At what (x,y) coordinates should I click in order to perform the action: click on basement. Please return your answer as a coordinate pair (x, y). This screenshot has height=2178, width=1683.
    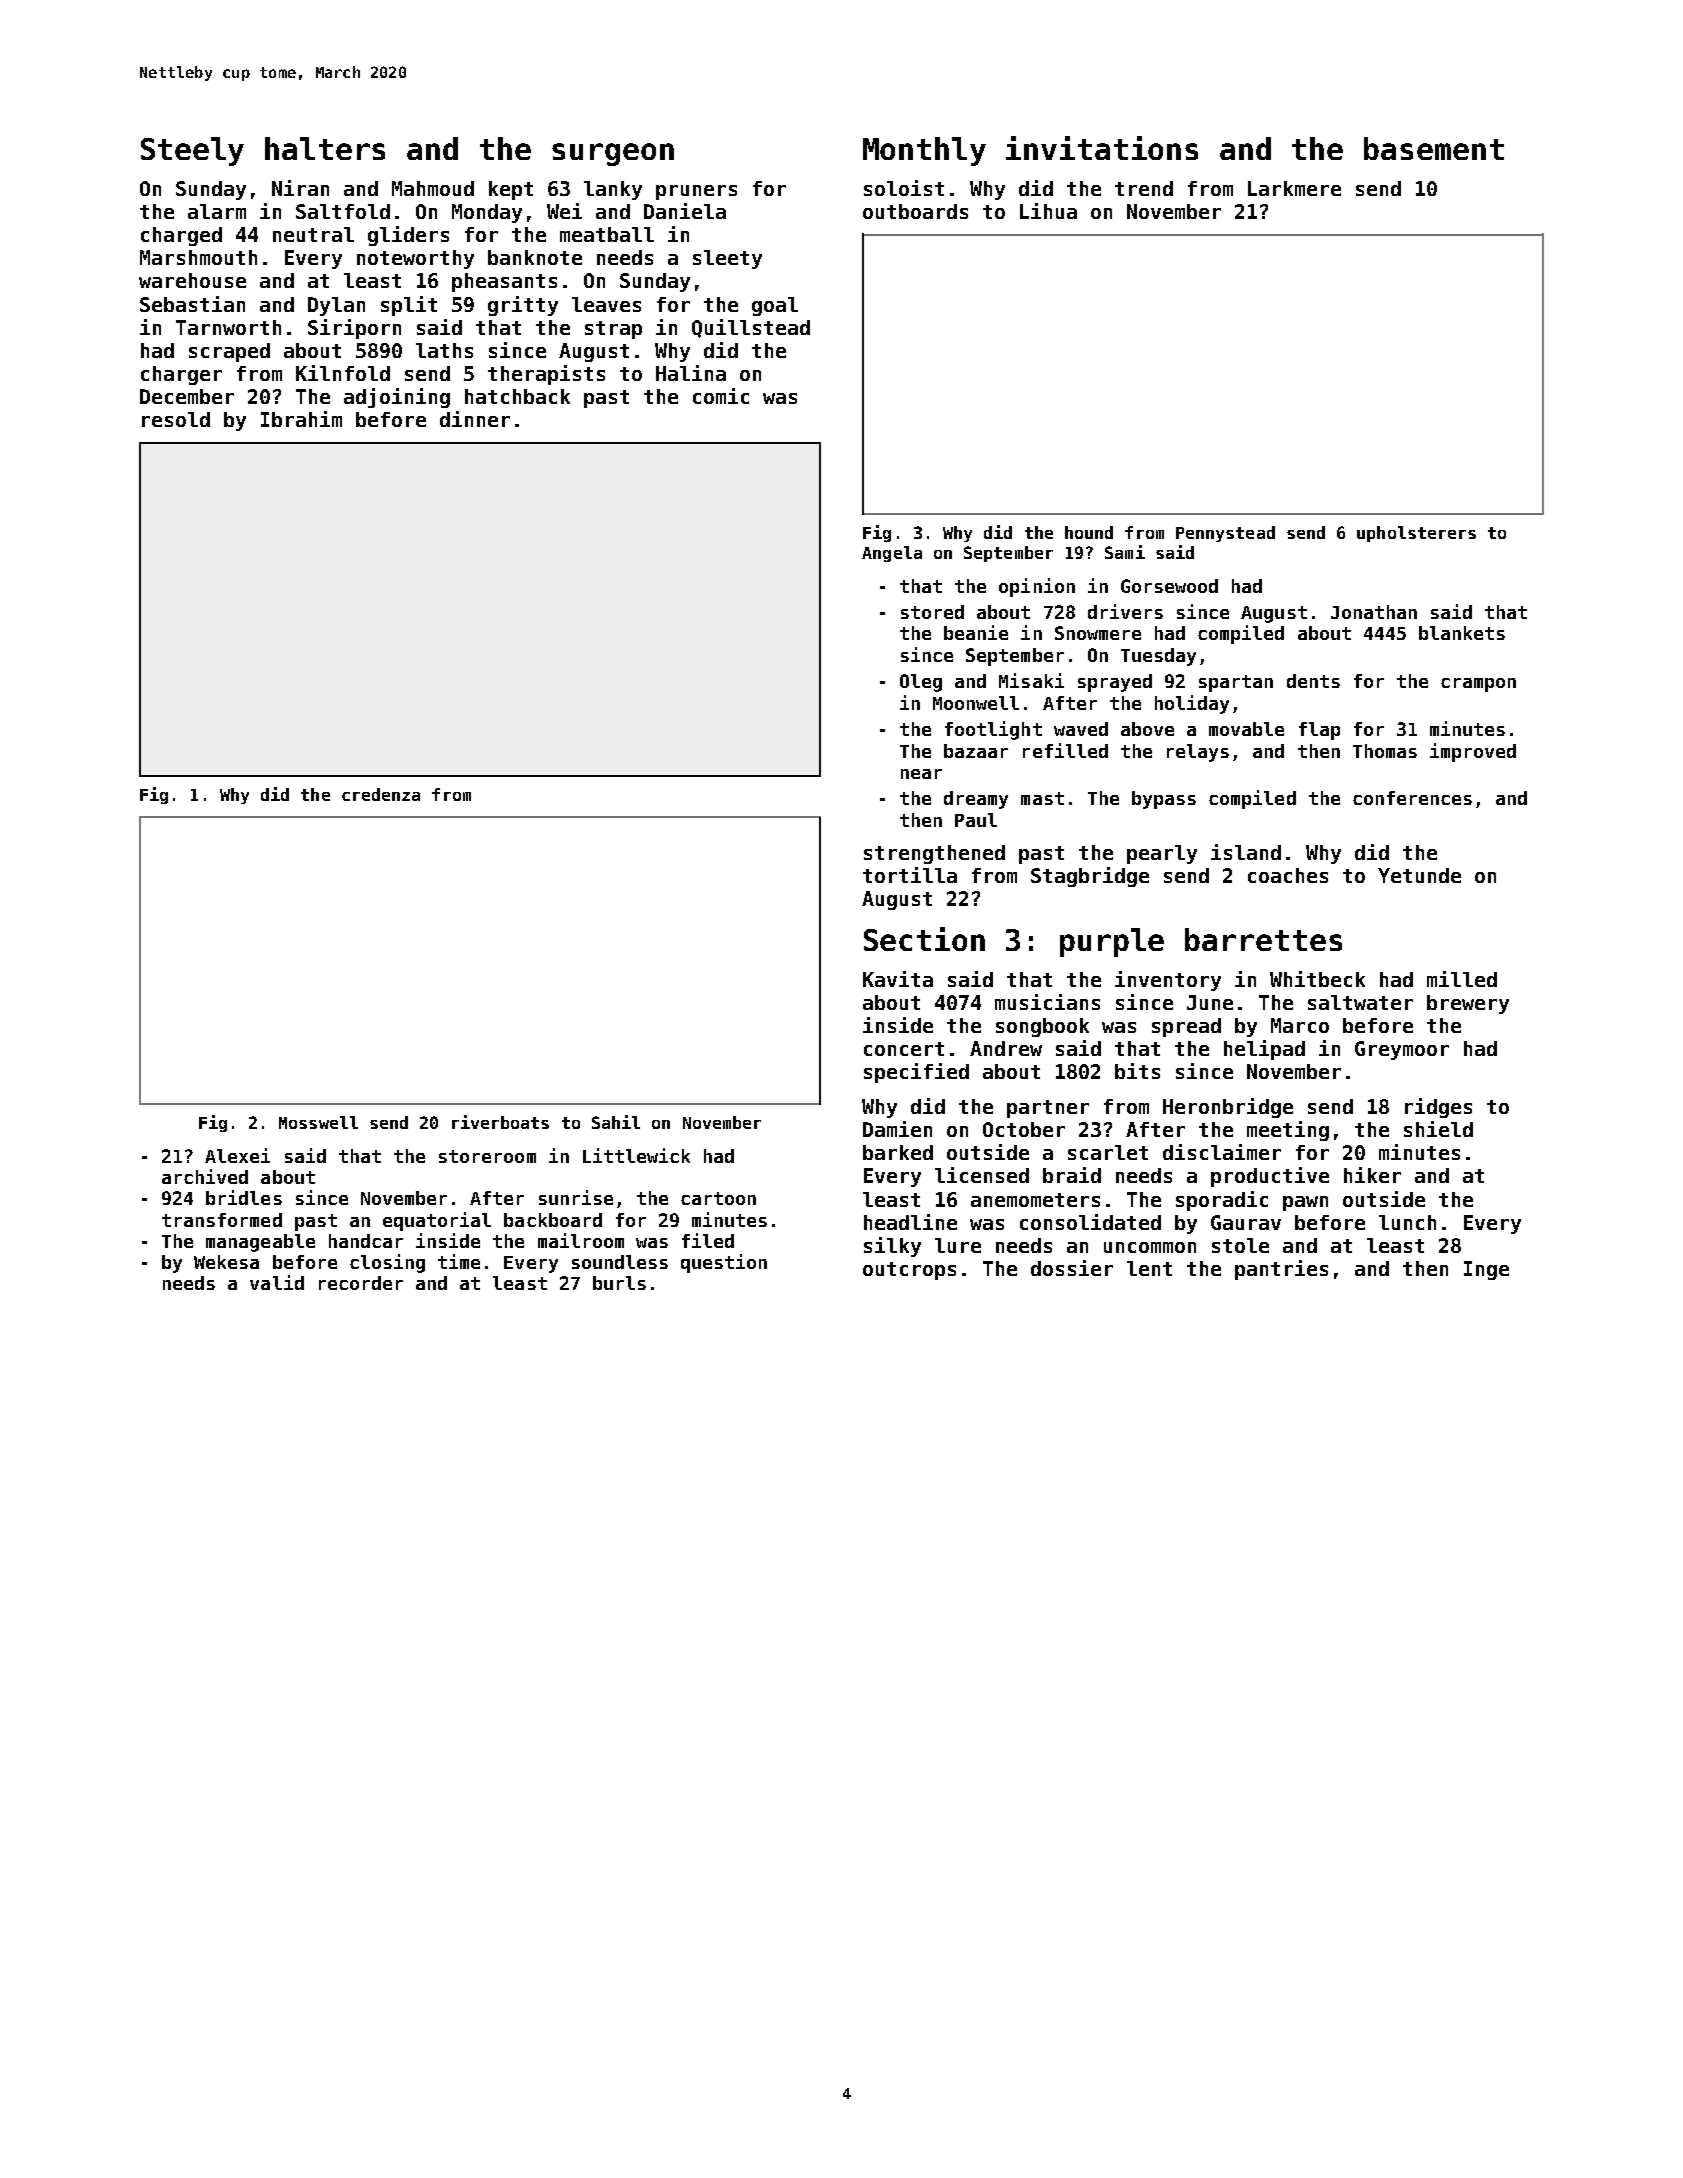
    Looking at the image, I should click on (1434, 148).
